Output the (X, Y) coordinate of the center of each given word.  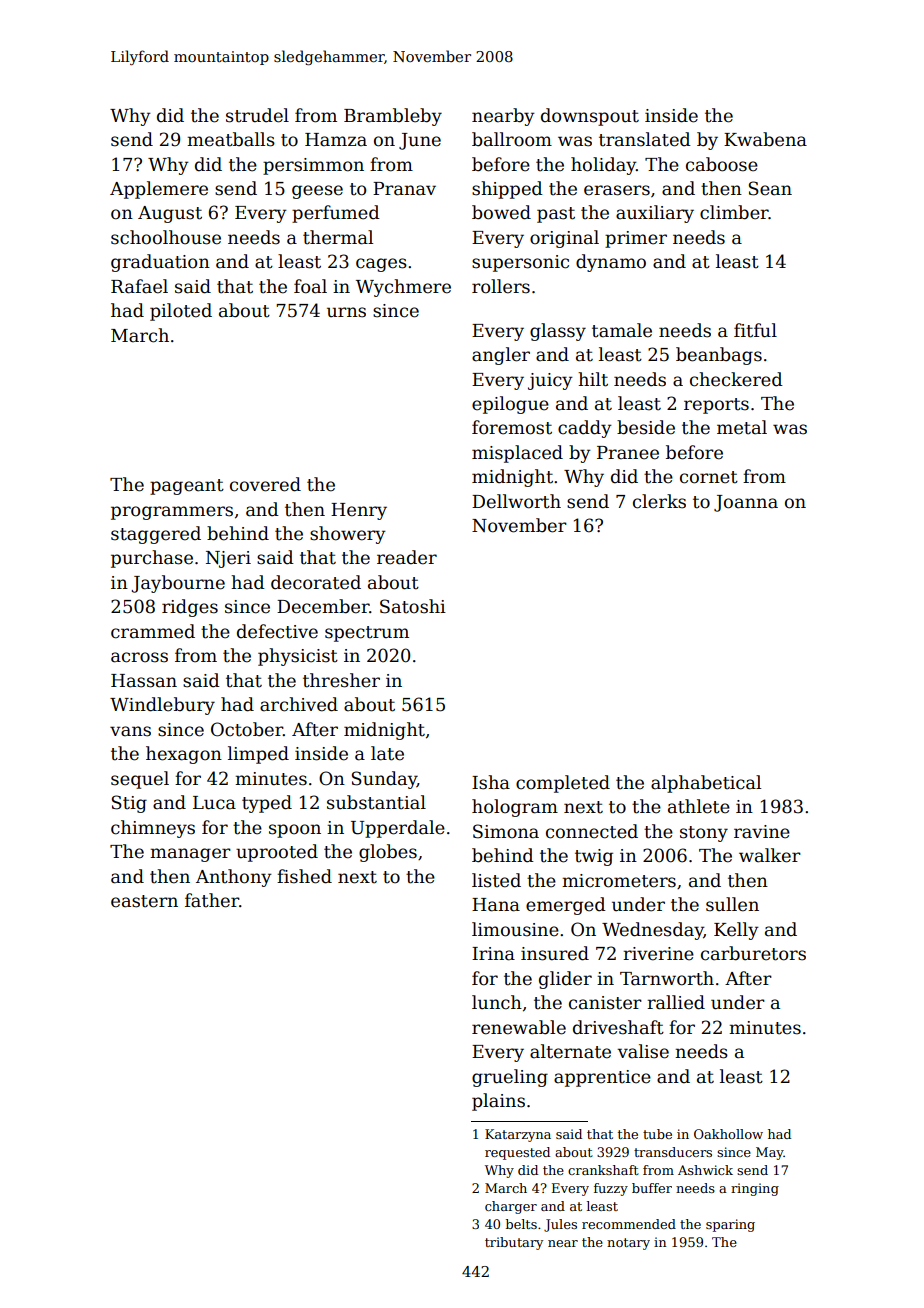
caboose (722, 164)
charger (511, 1207)
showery (348, 535)
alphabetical (706, 784)
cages (381, 265)
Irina (493, 954)
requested (517, 1153)
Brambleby (393, 117)
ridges (190, 608)
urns (346, 312)
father (212, 900)
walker (770, 855)
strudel (257, 115)
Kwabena (765, 139)
